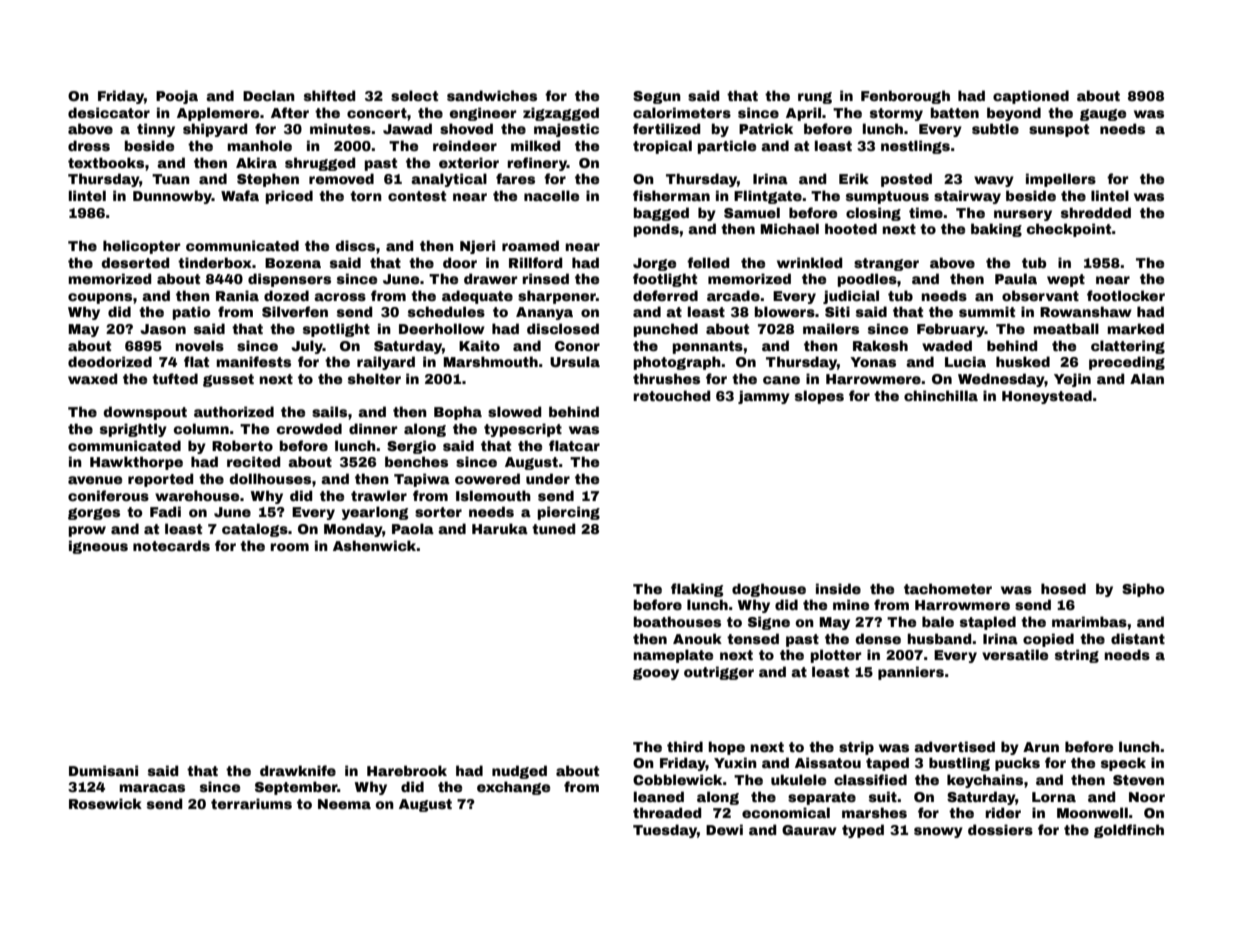 The image size is (1233, 952). Describe the element at coordinates (657, 97) in the screenshot. I see `Segun` at that location.
